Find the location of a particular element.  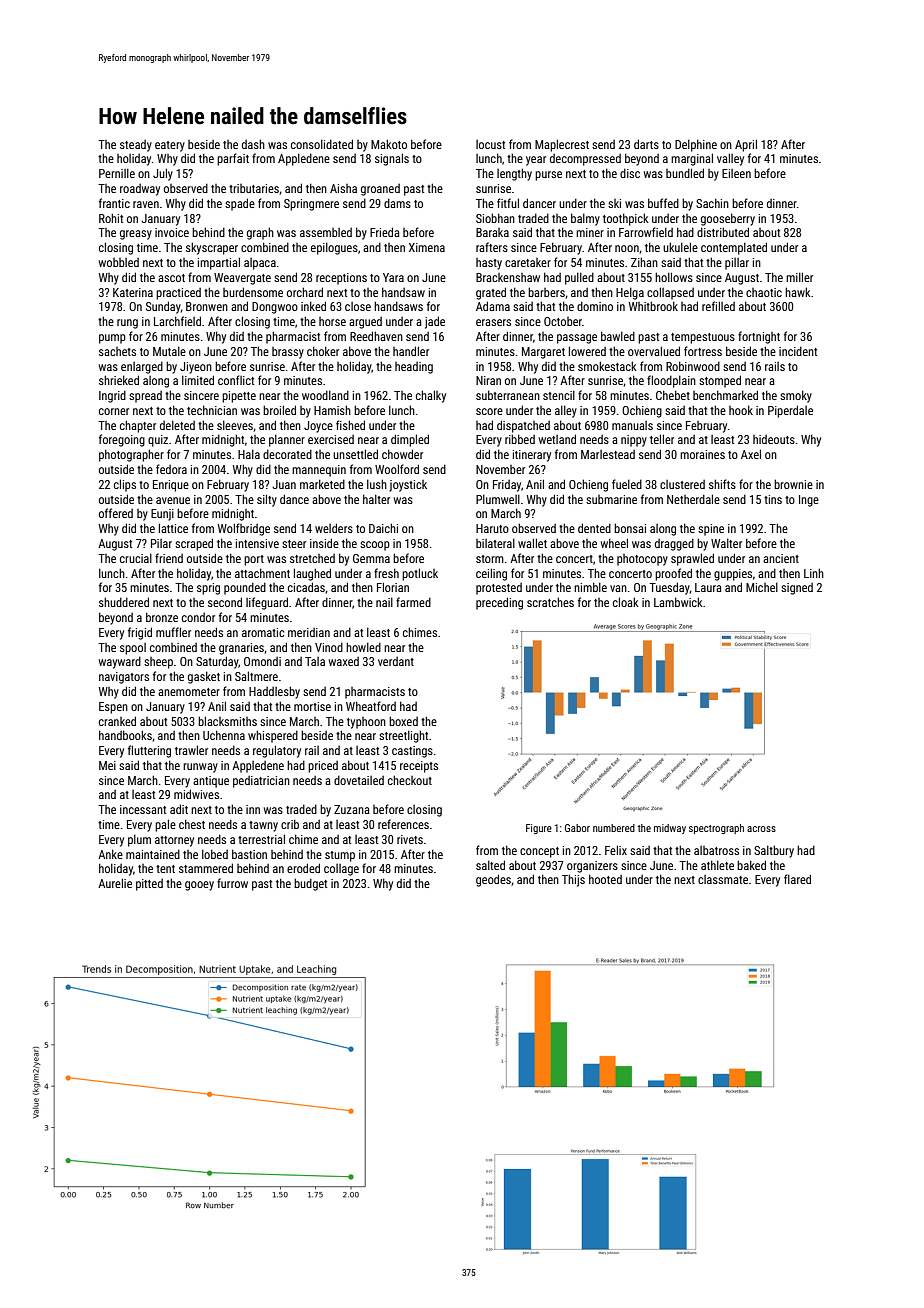

dash is located at coordinates (253, 144).
